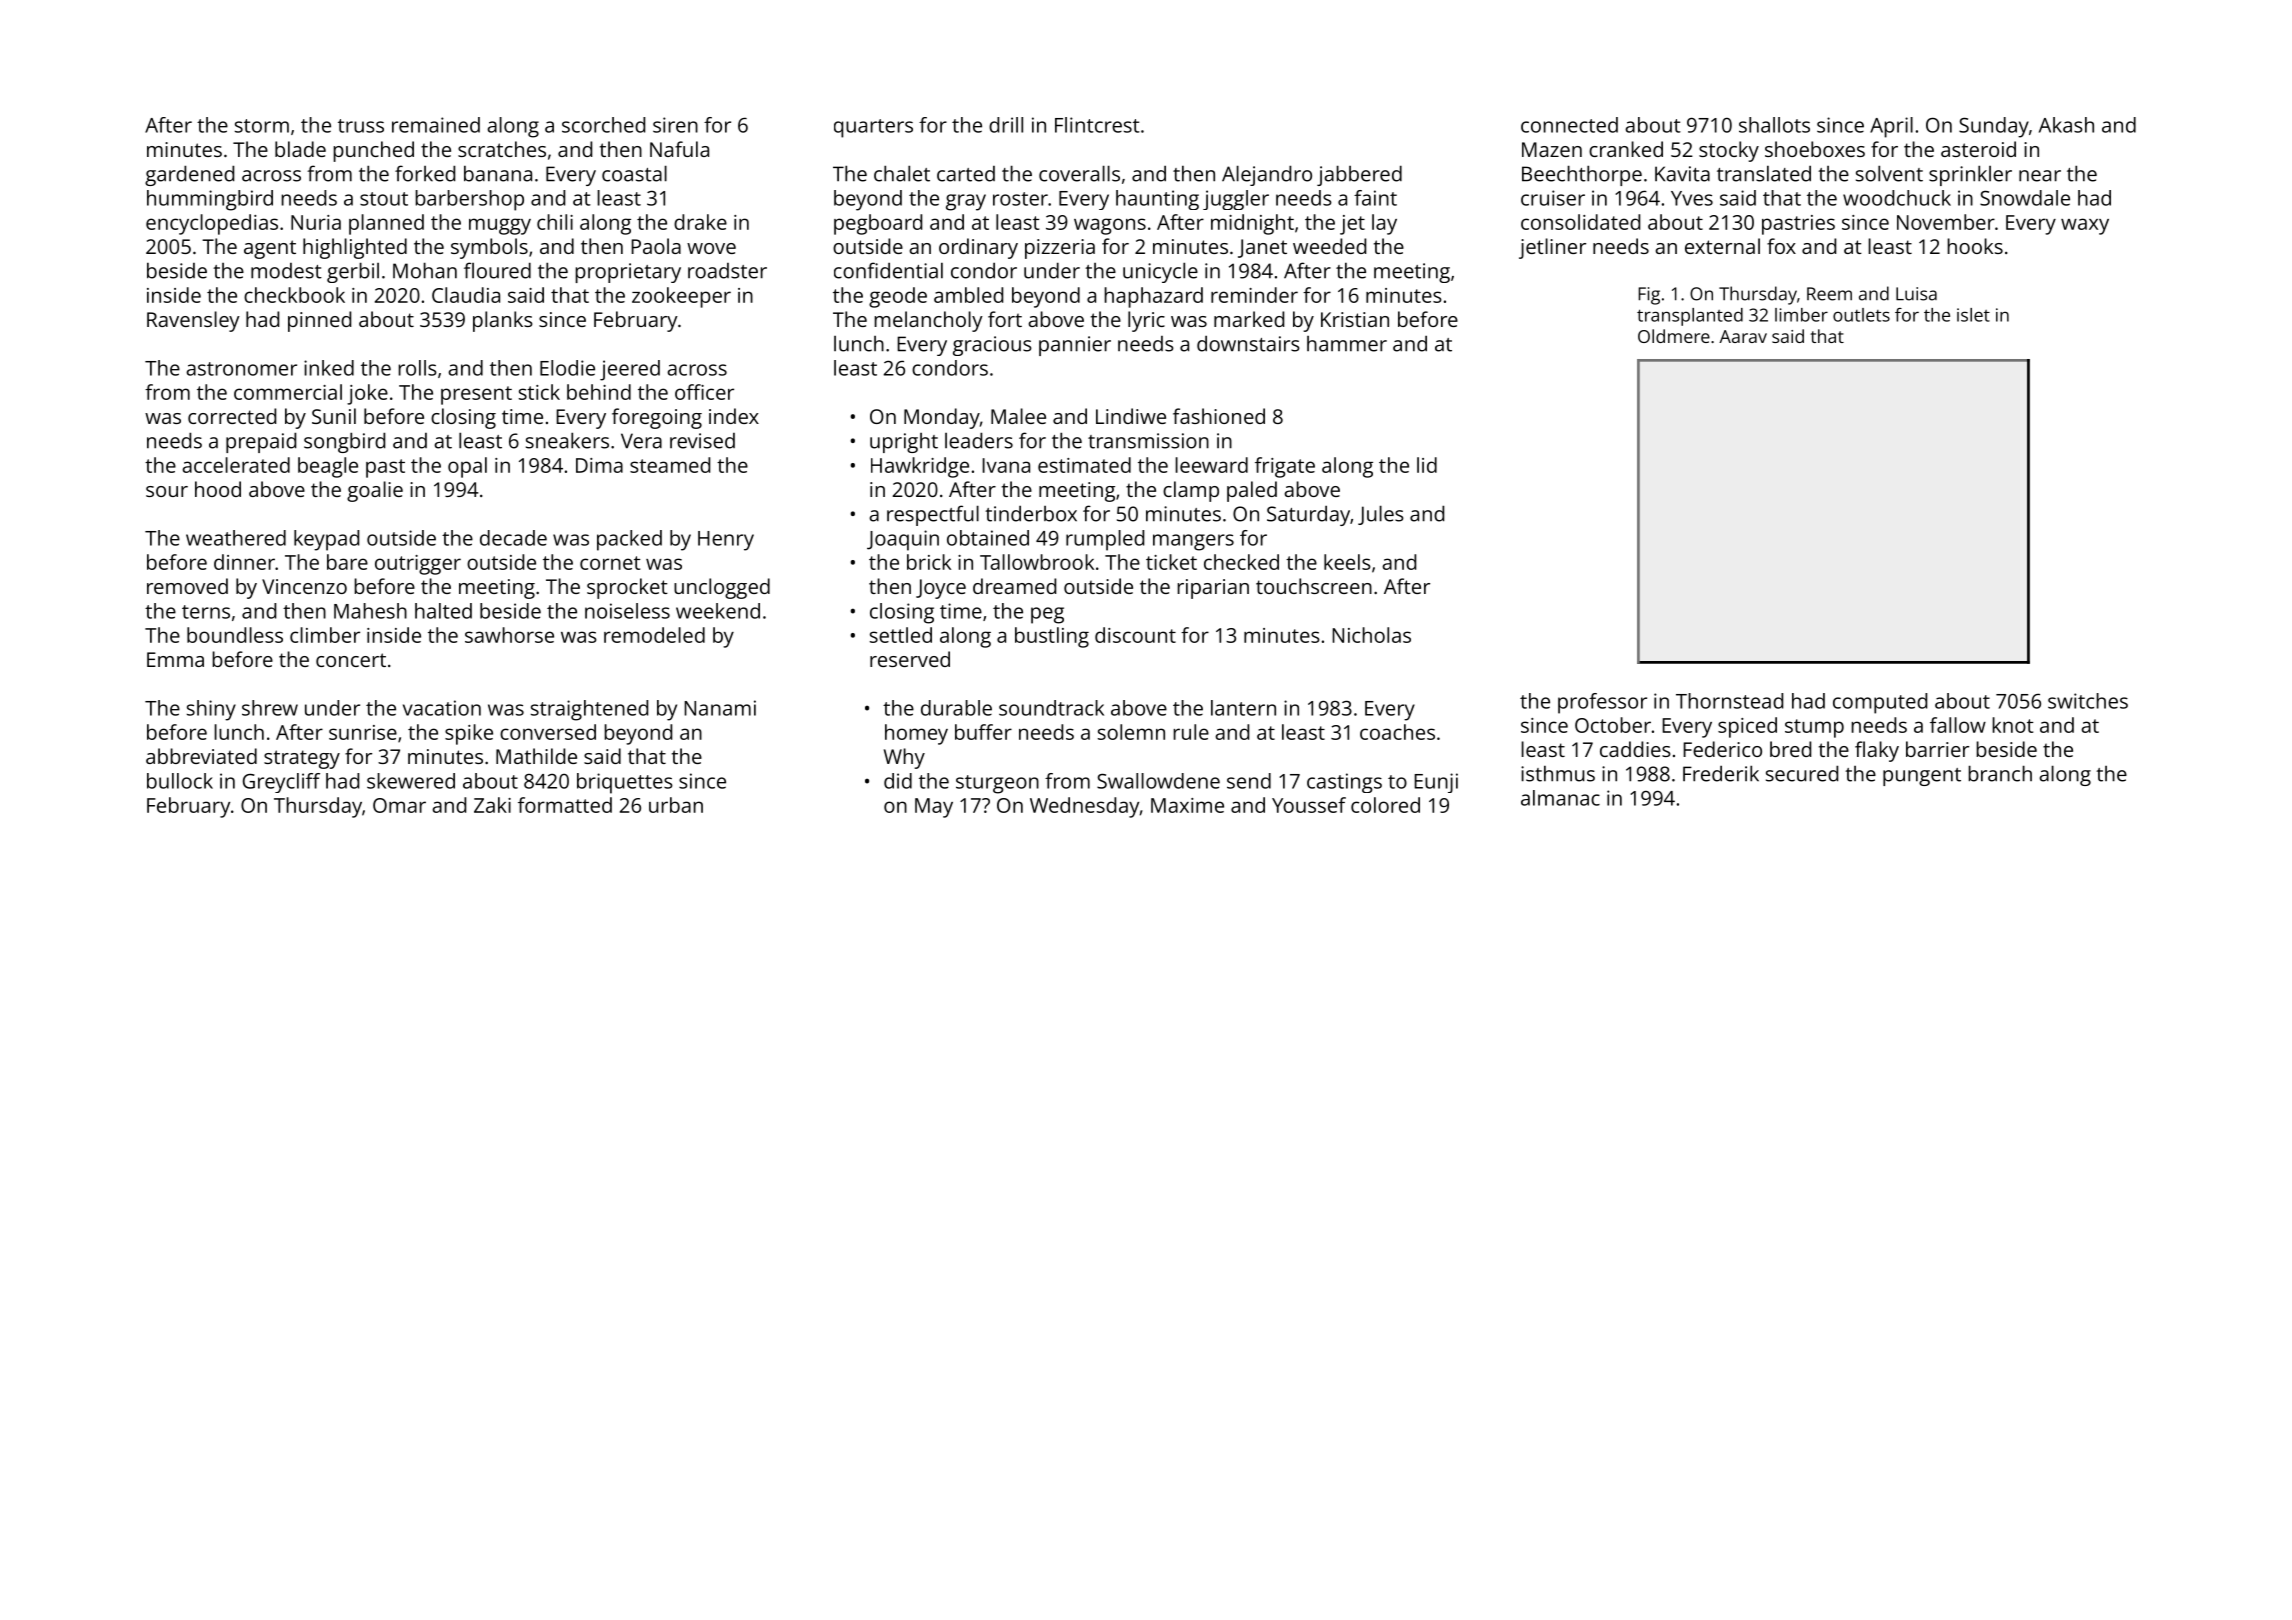 The image size is (2292, 1620). I want to click on midnight, so click(1252, 224).
